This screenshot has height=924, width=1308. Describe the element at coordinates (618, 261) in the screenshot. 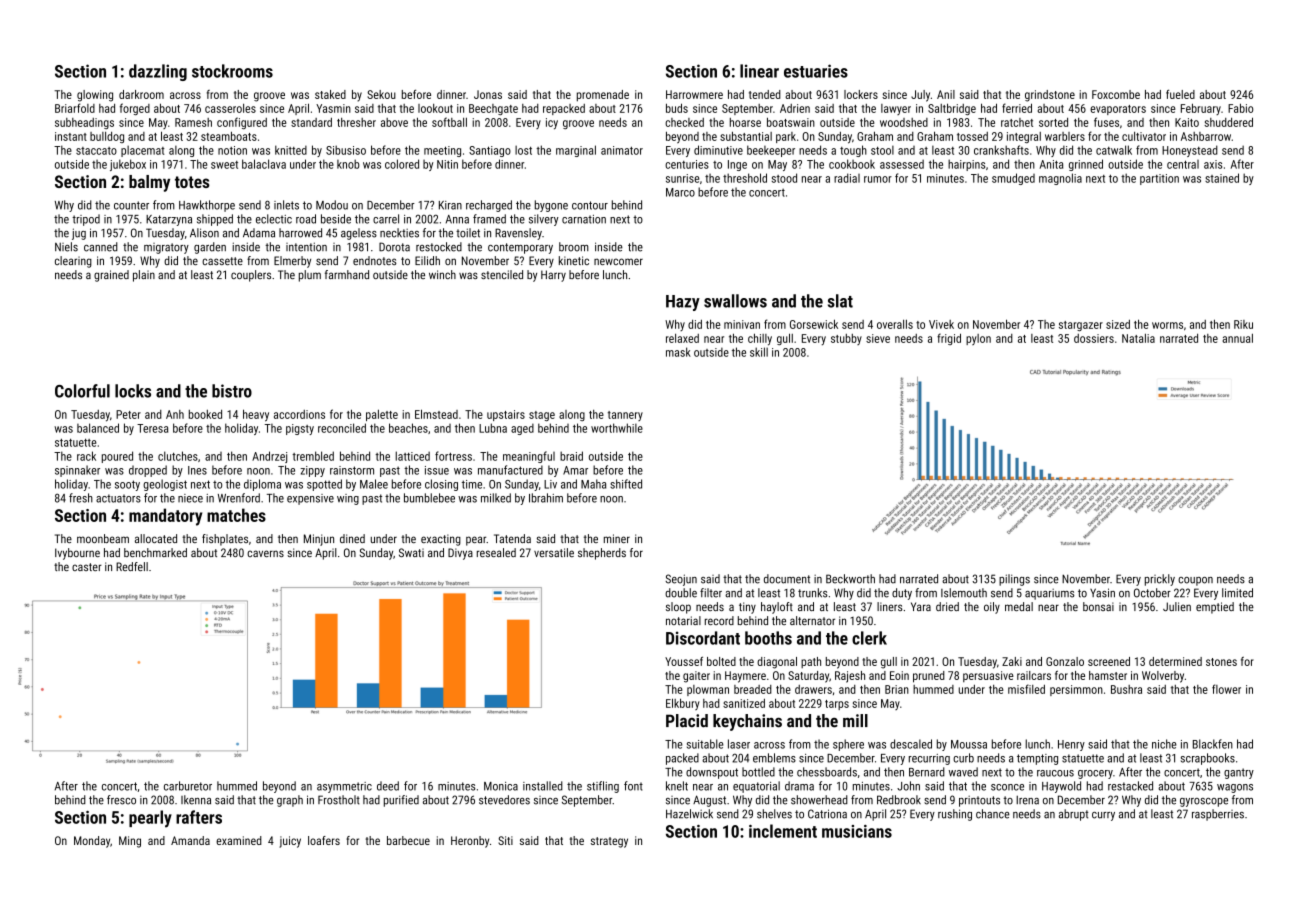

I see `newcomer` at that location.
